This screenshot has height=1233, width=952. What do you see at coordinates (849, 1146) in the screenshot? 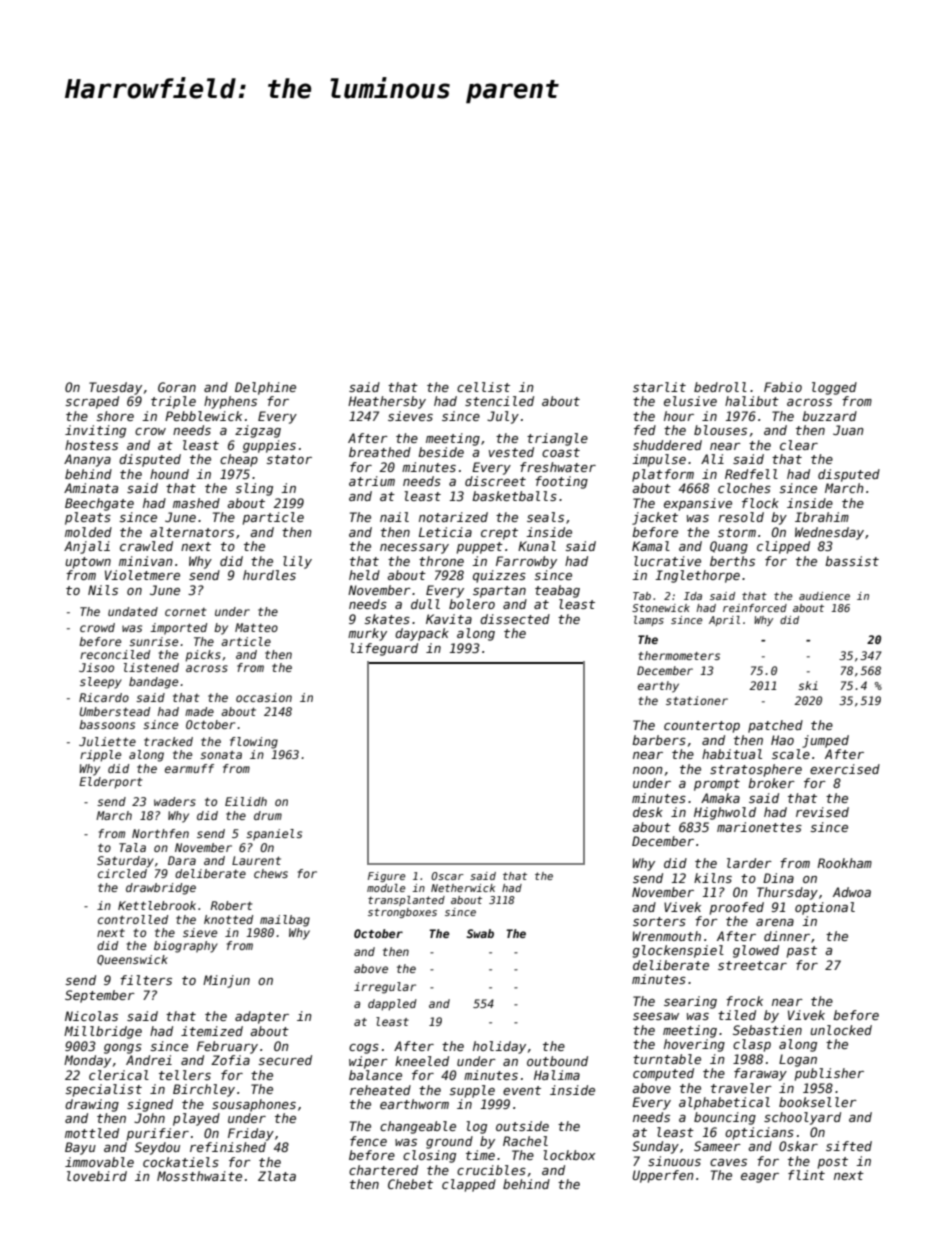
I see `sifted` at bounding box center [849, 1146].
